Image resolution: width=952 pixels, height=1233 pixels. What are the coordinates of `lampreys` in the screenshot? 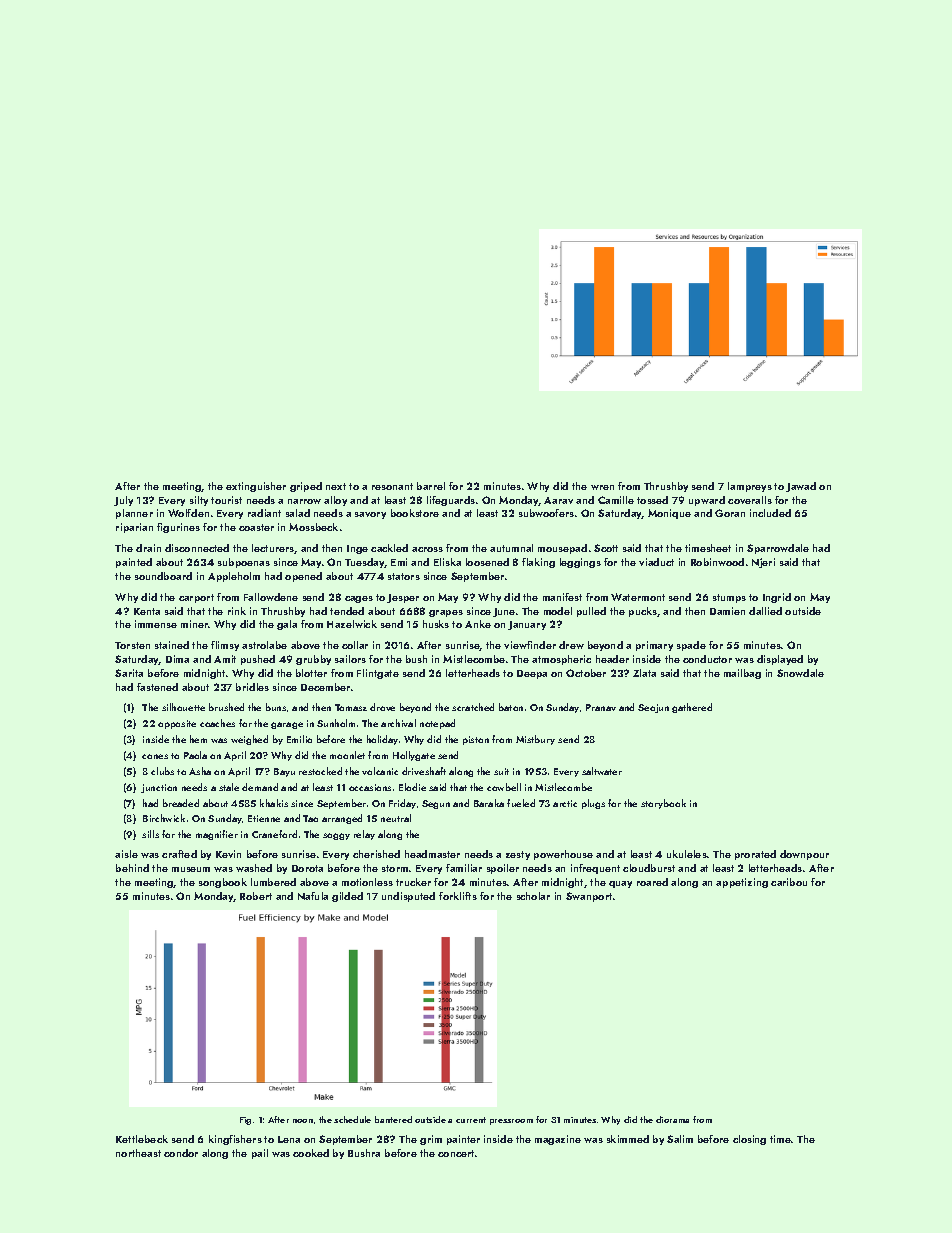 It's located at (750, 487).
